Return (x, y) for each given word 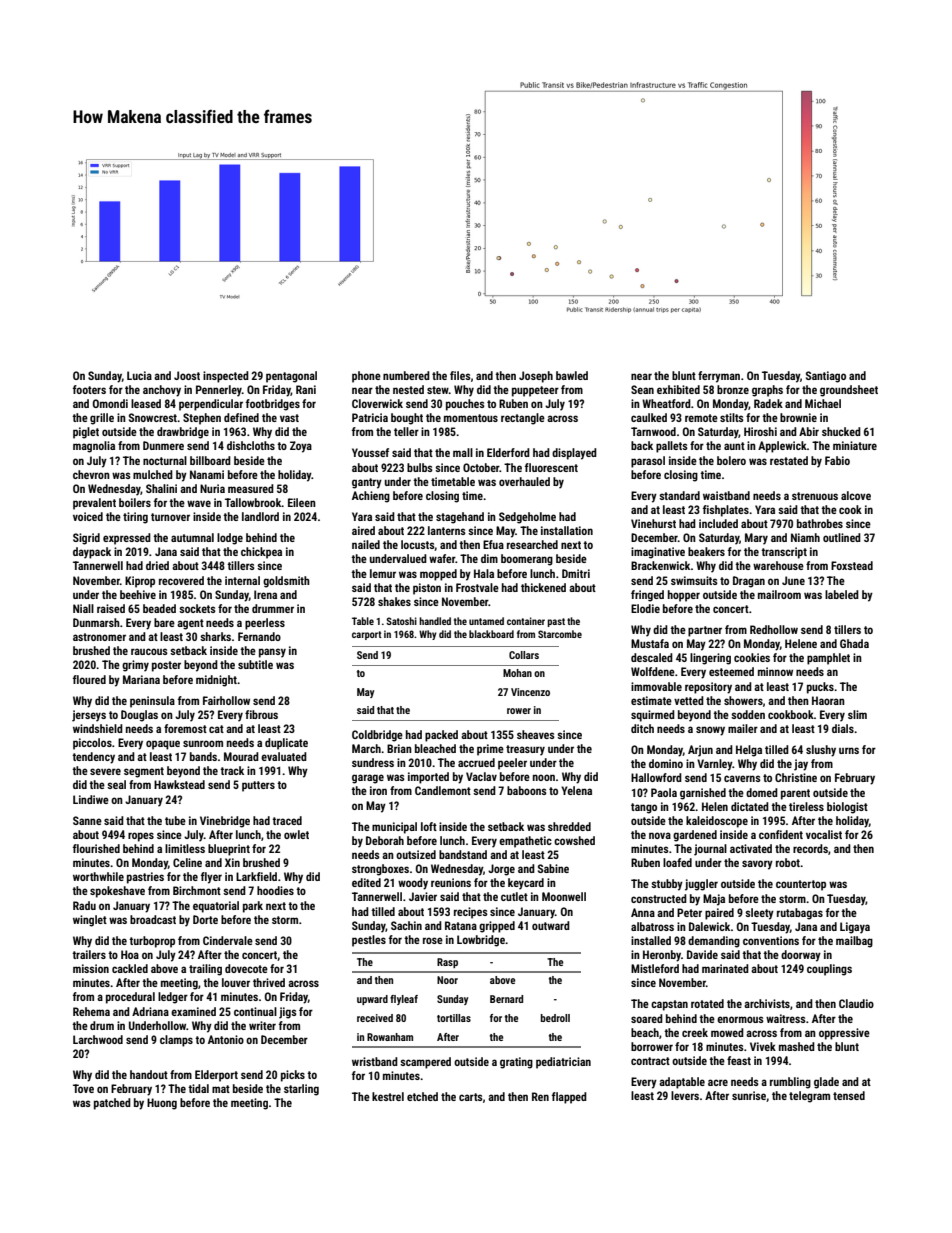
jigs (288, 1013)
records (810, 848)
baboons (527, 790)
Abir (809, 431)
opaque (163, 745)
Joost (187, 375)
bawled (572, 375)
